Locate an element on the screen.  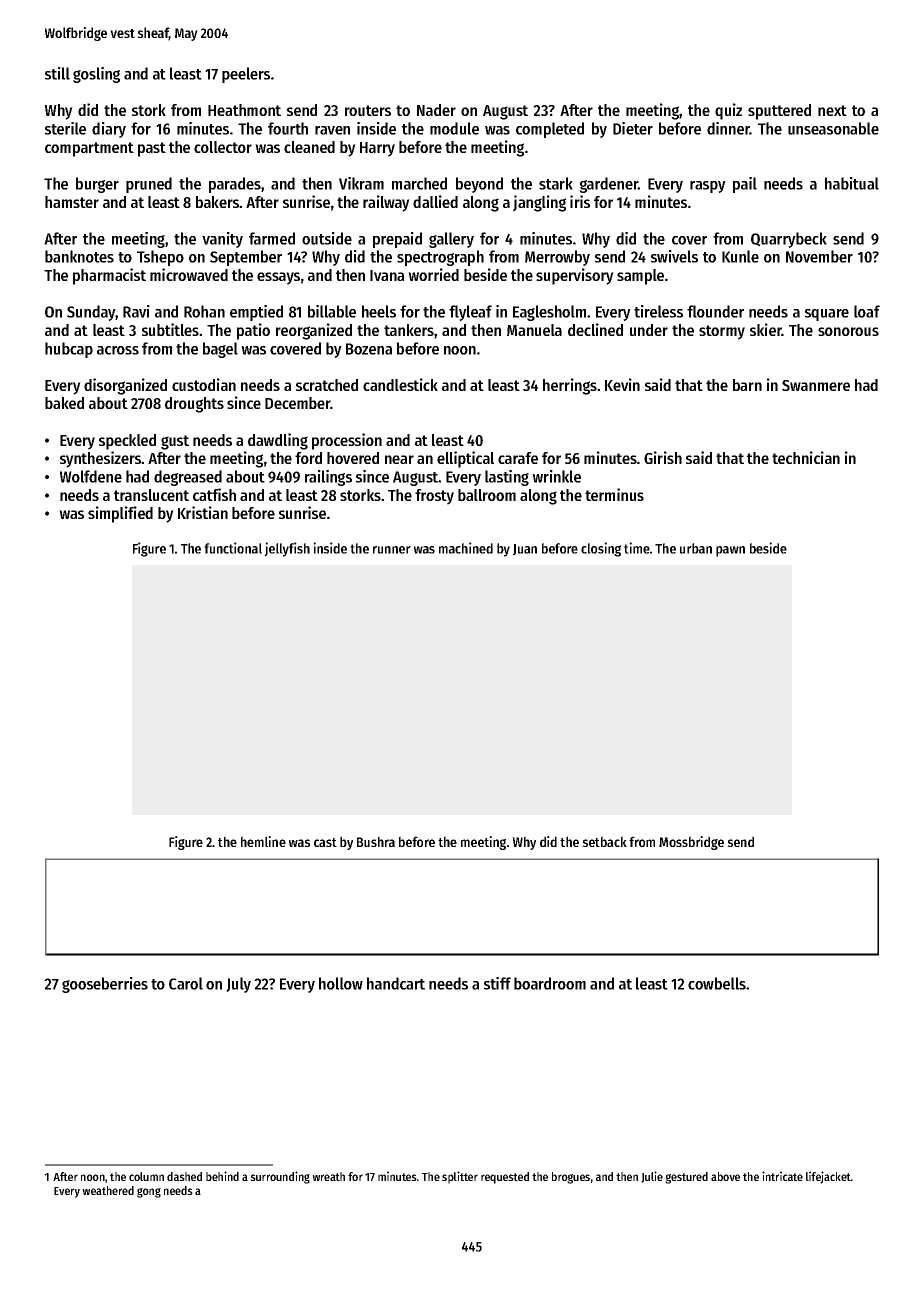
Heathmont is located at coordinates (244, 110).
